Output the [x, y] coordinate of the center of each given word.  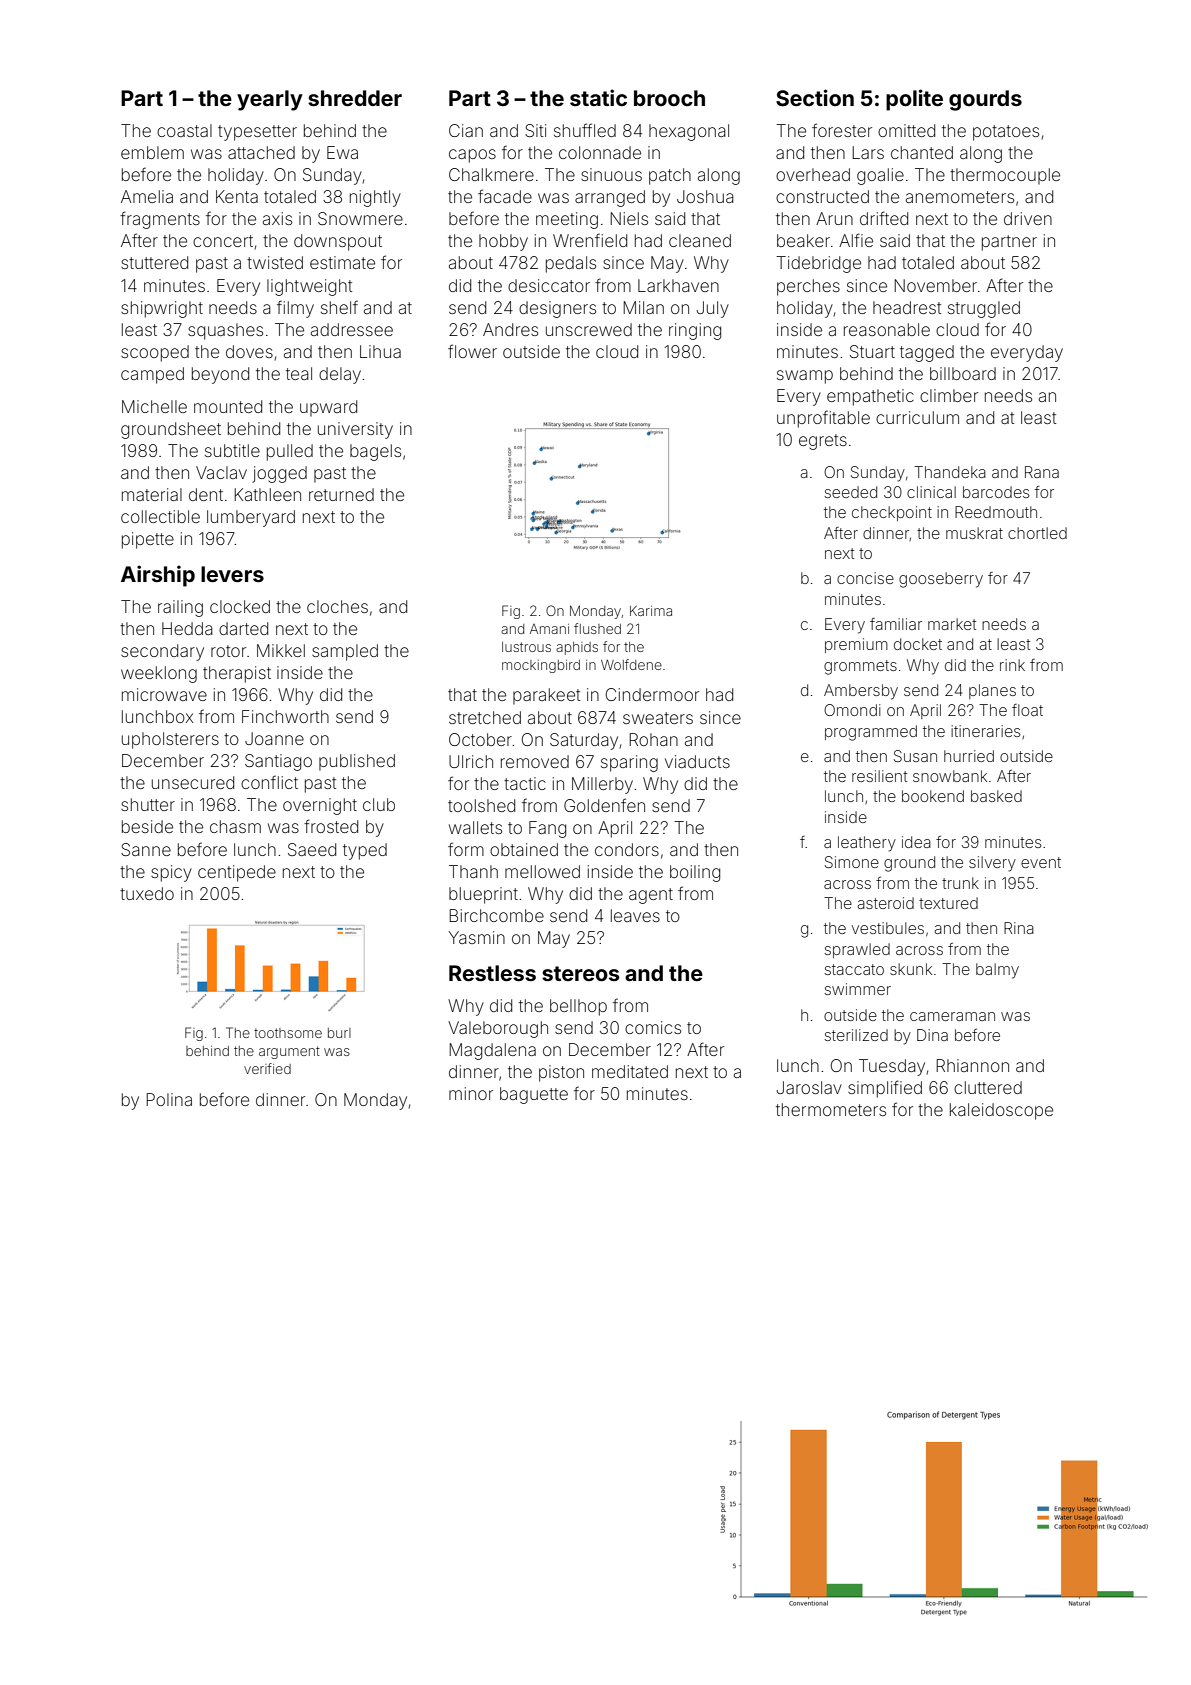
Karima [651, 611]
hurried [969, 756]
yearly [270, 100]
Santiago [278, 762]
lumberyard [251, 518]
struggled [984, 309]
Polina [169, 1099]
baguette [534, 1095]
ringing [695, 331]
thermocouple [1005, 176]
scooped [155, 353]
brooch [669, 98]
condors [627, 849]
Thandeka [950, 472]
